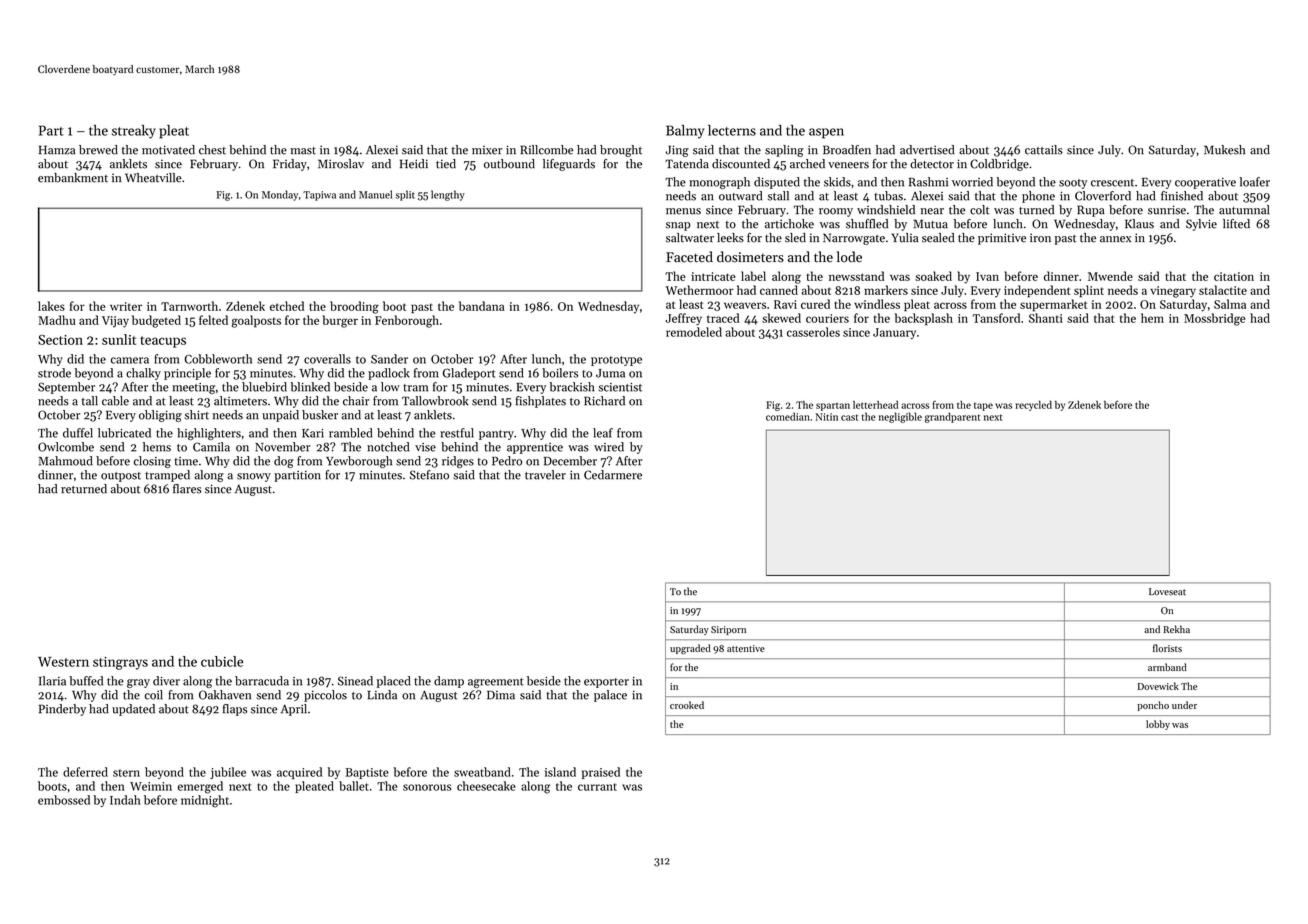 The width and height of the screenshot is (1308, 924). I want to click on outward, so click(740, 196).
